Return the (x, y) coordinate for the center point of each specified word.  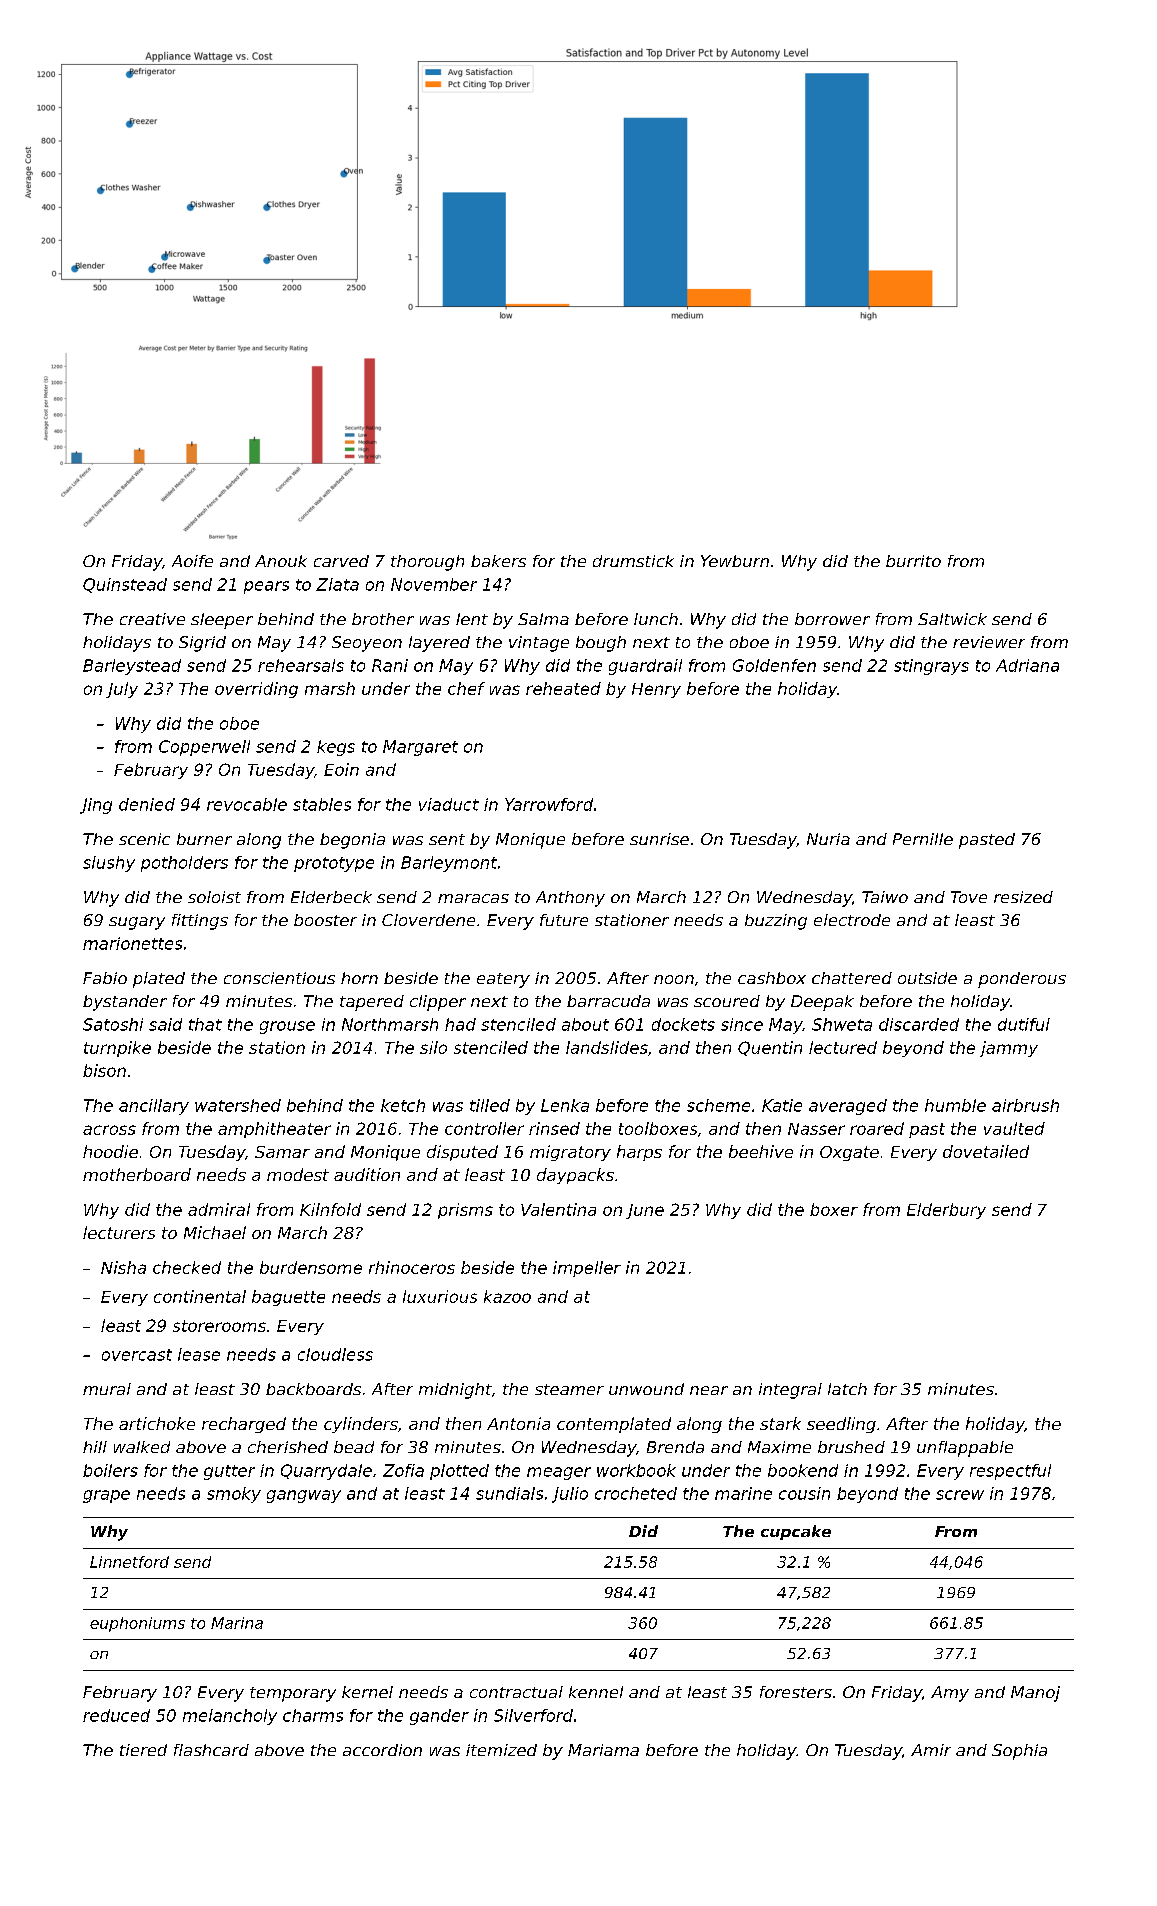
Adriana (1027, 665)
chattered (852, 978)
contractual (516, 1692)
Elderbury (946, 1211)
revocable (247, 804)
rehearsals (301, 665)
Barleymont (449, 864)
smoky (234, 1495)
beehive (761, 1151)
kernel (367, 1692)
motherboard (137, 1174)
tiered (143, 1750)
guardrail (645, 667)
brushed (851, 1447)
